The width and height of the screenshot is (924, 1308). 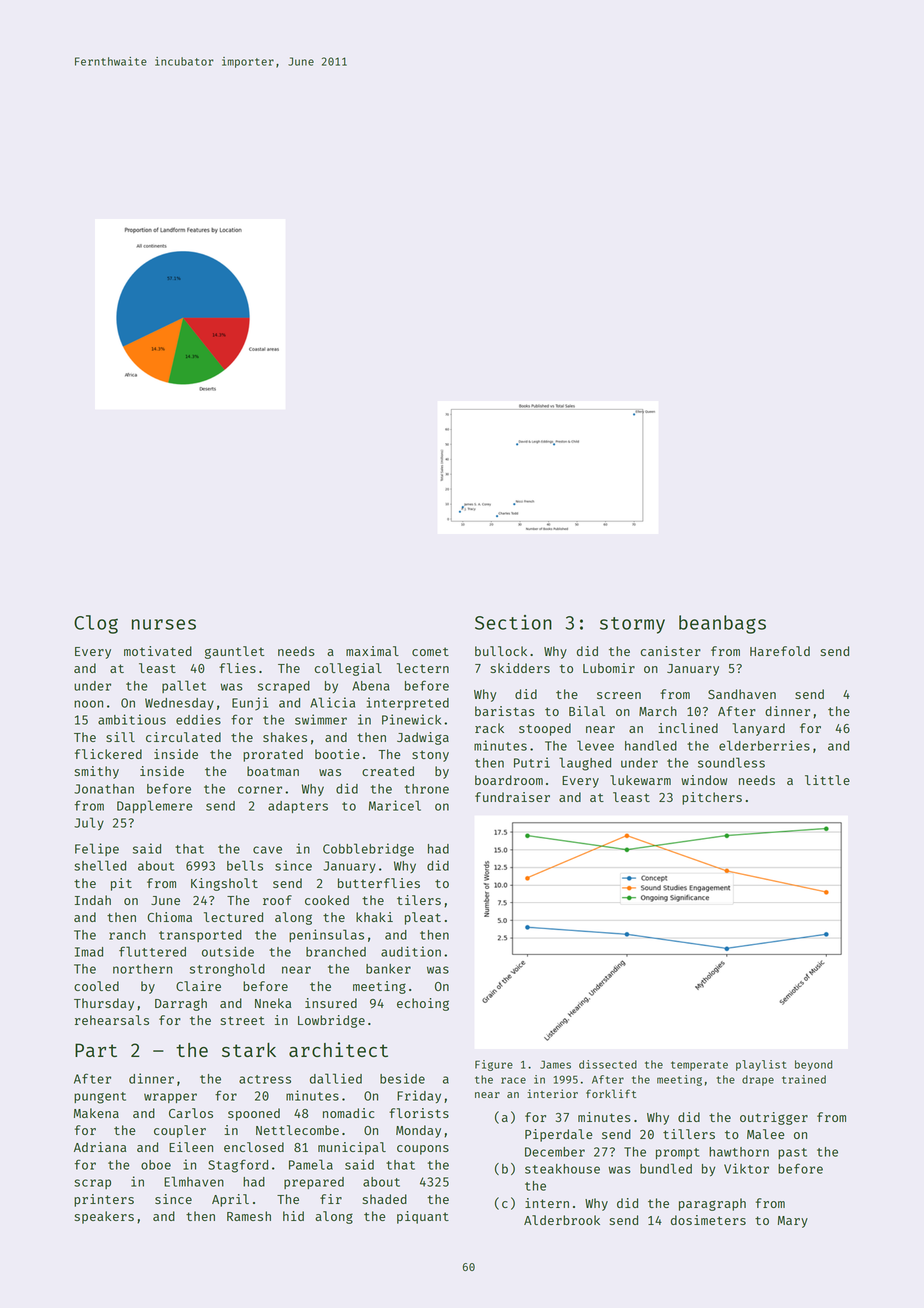 I want to click on Eunji, so click(x=250, y=704).
